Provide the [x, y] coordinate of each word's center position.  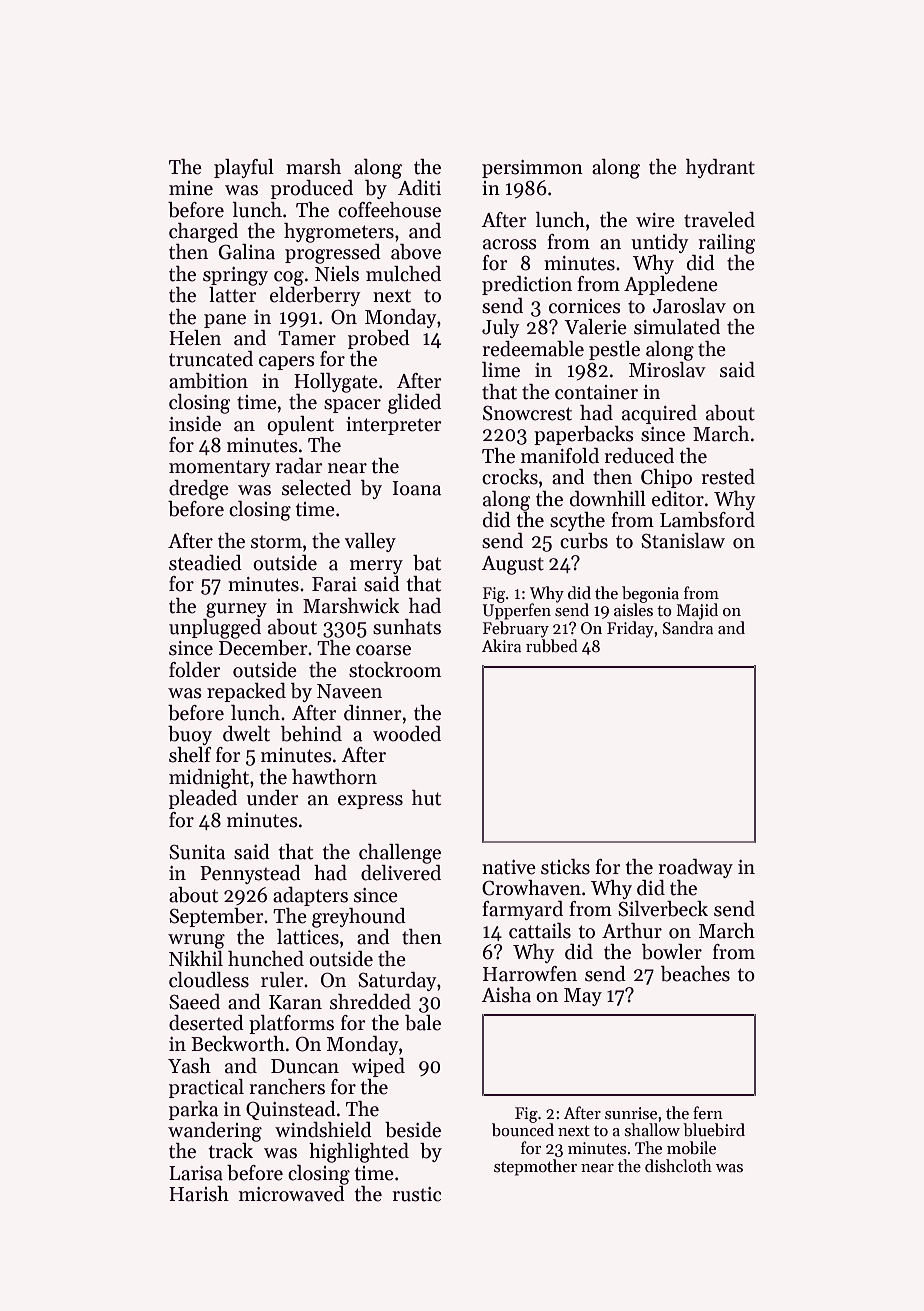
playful [244, 168]
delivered [401, 873]
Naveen [349, 691]
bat [427, 563]
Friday [630, 629]
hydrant [720, 168]
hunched [266, 959]
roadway [695, 868]
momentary [219, 468]
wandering [215, 1132]
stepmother [535, 1167]
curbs [584, 541]
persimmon [532, 169]
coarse [383, 650]
